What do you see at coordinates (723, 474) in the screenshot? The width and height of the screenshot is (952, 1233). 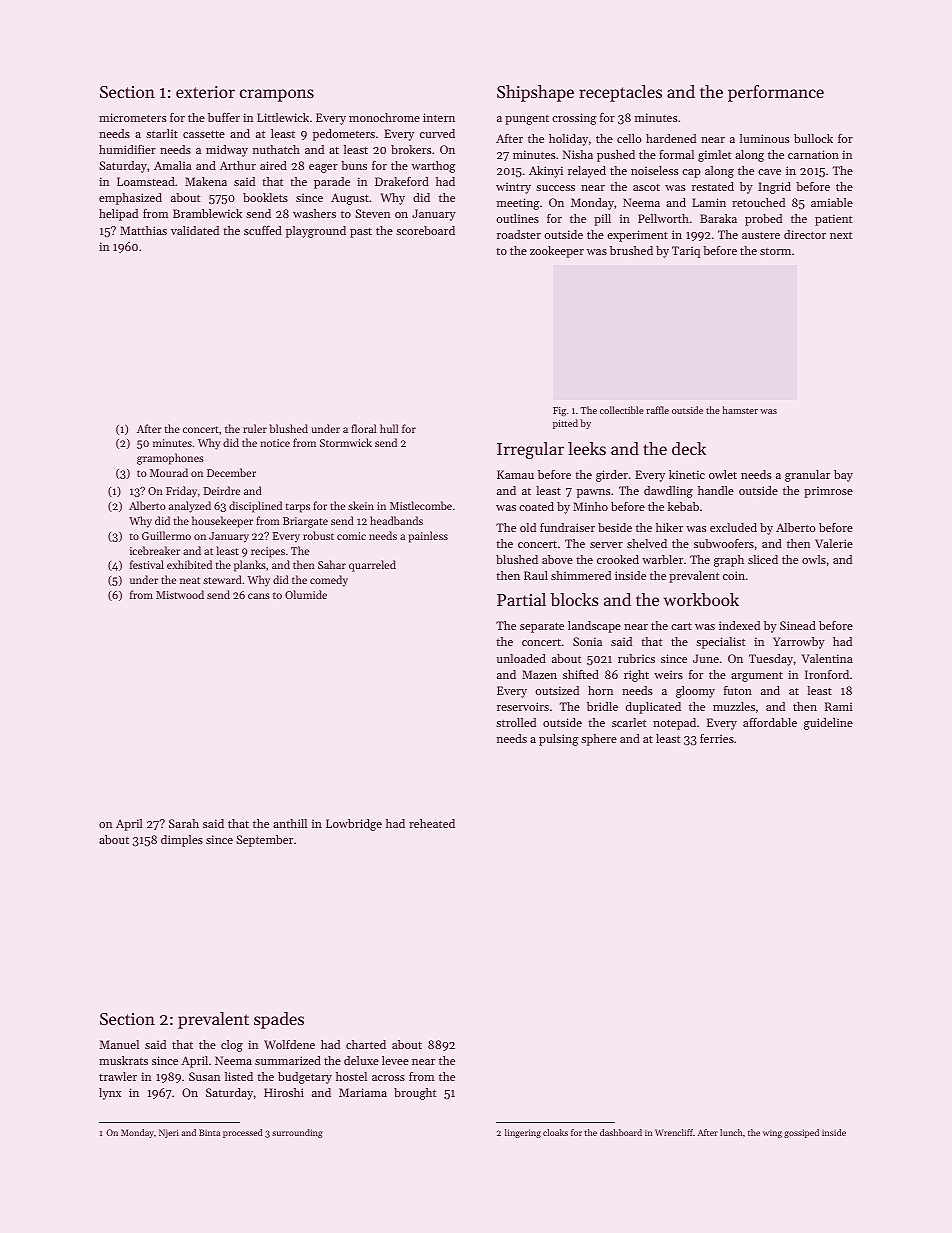 I see `owlet` at bounding box center [723, 474].
